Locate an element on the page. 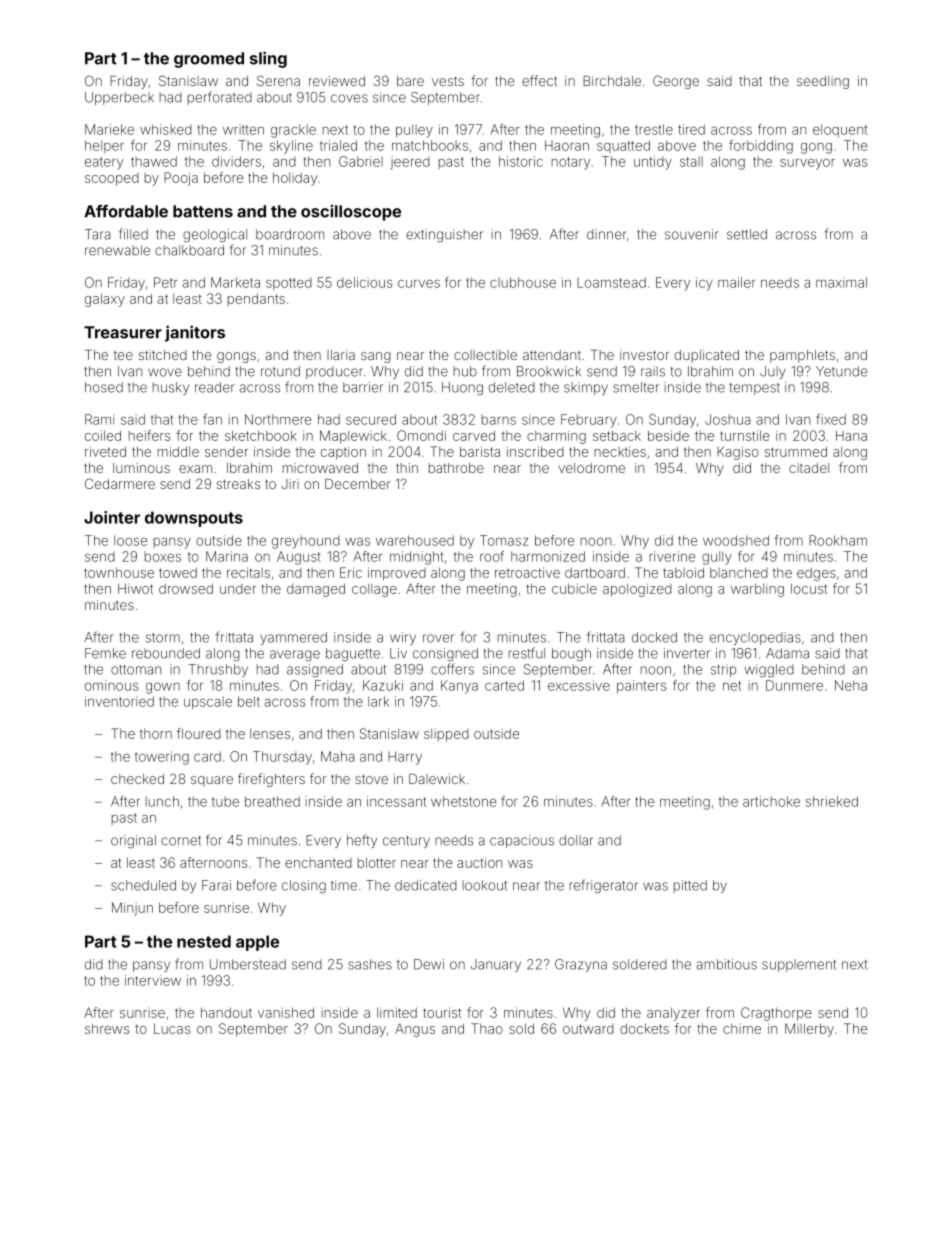 This page has height=1233, width=952. pendants is located at coordinates (256, 299).
